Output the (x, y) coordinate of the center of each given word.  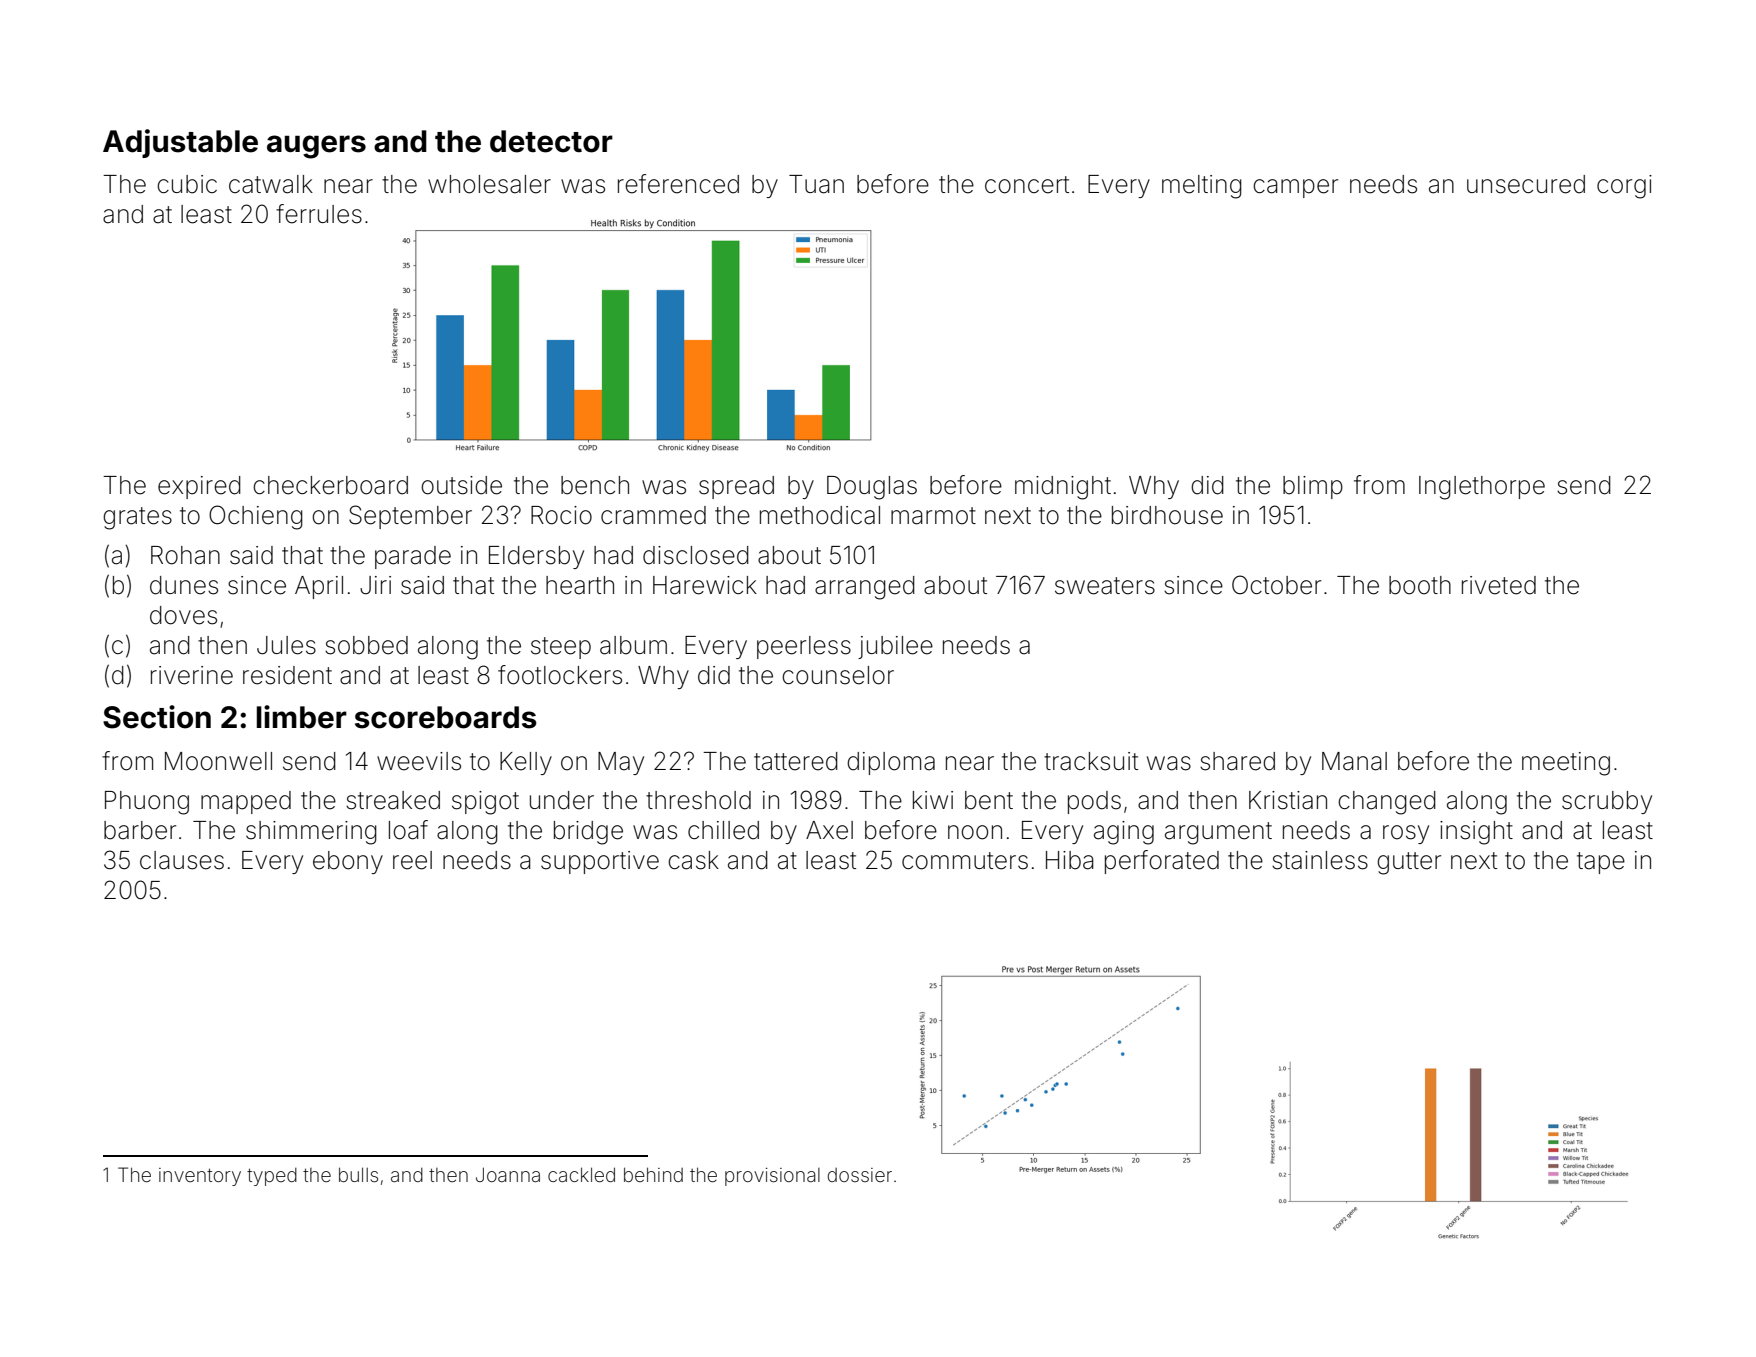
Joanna (508, 1174)
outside (461, 485)
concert (1027, 185)
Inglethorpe (1482, 488)
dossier (859, 1175)
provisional (772, 1177)
